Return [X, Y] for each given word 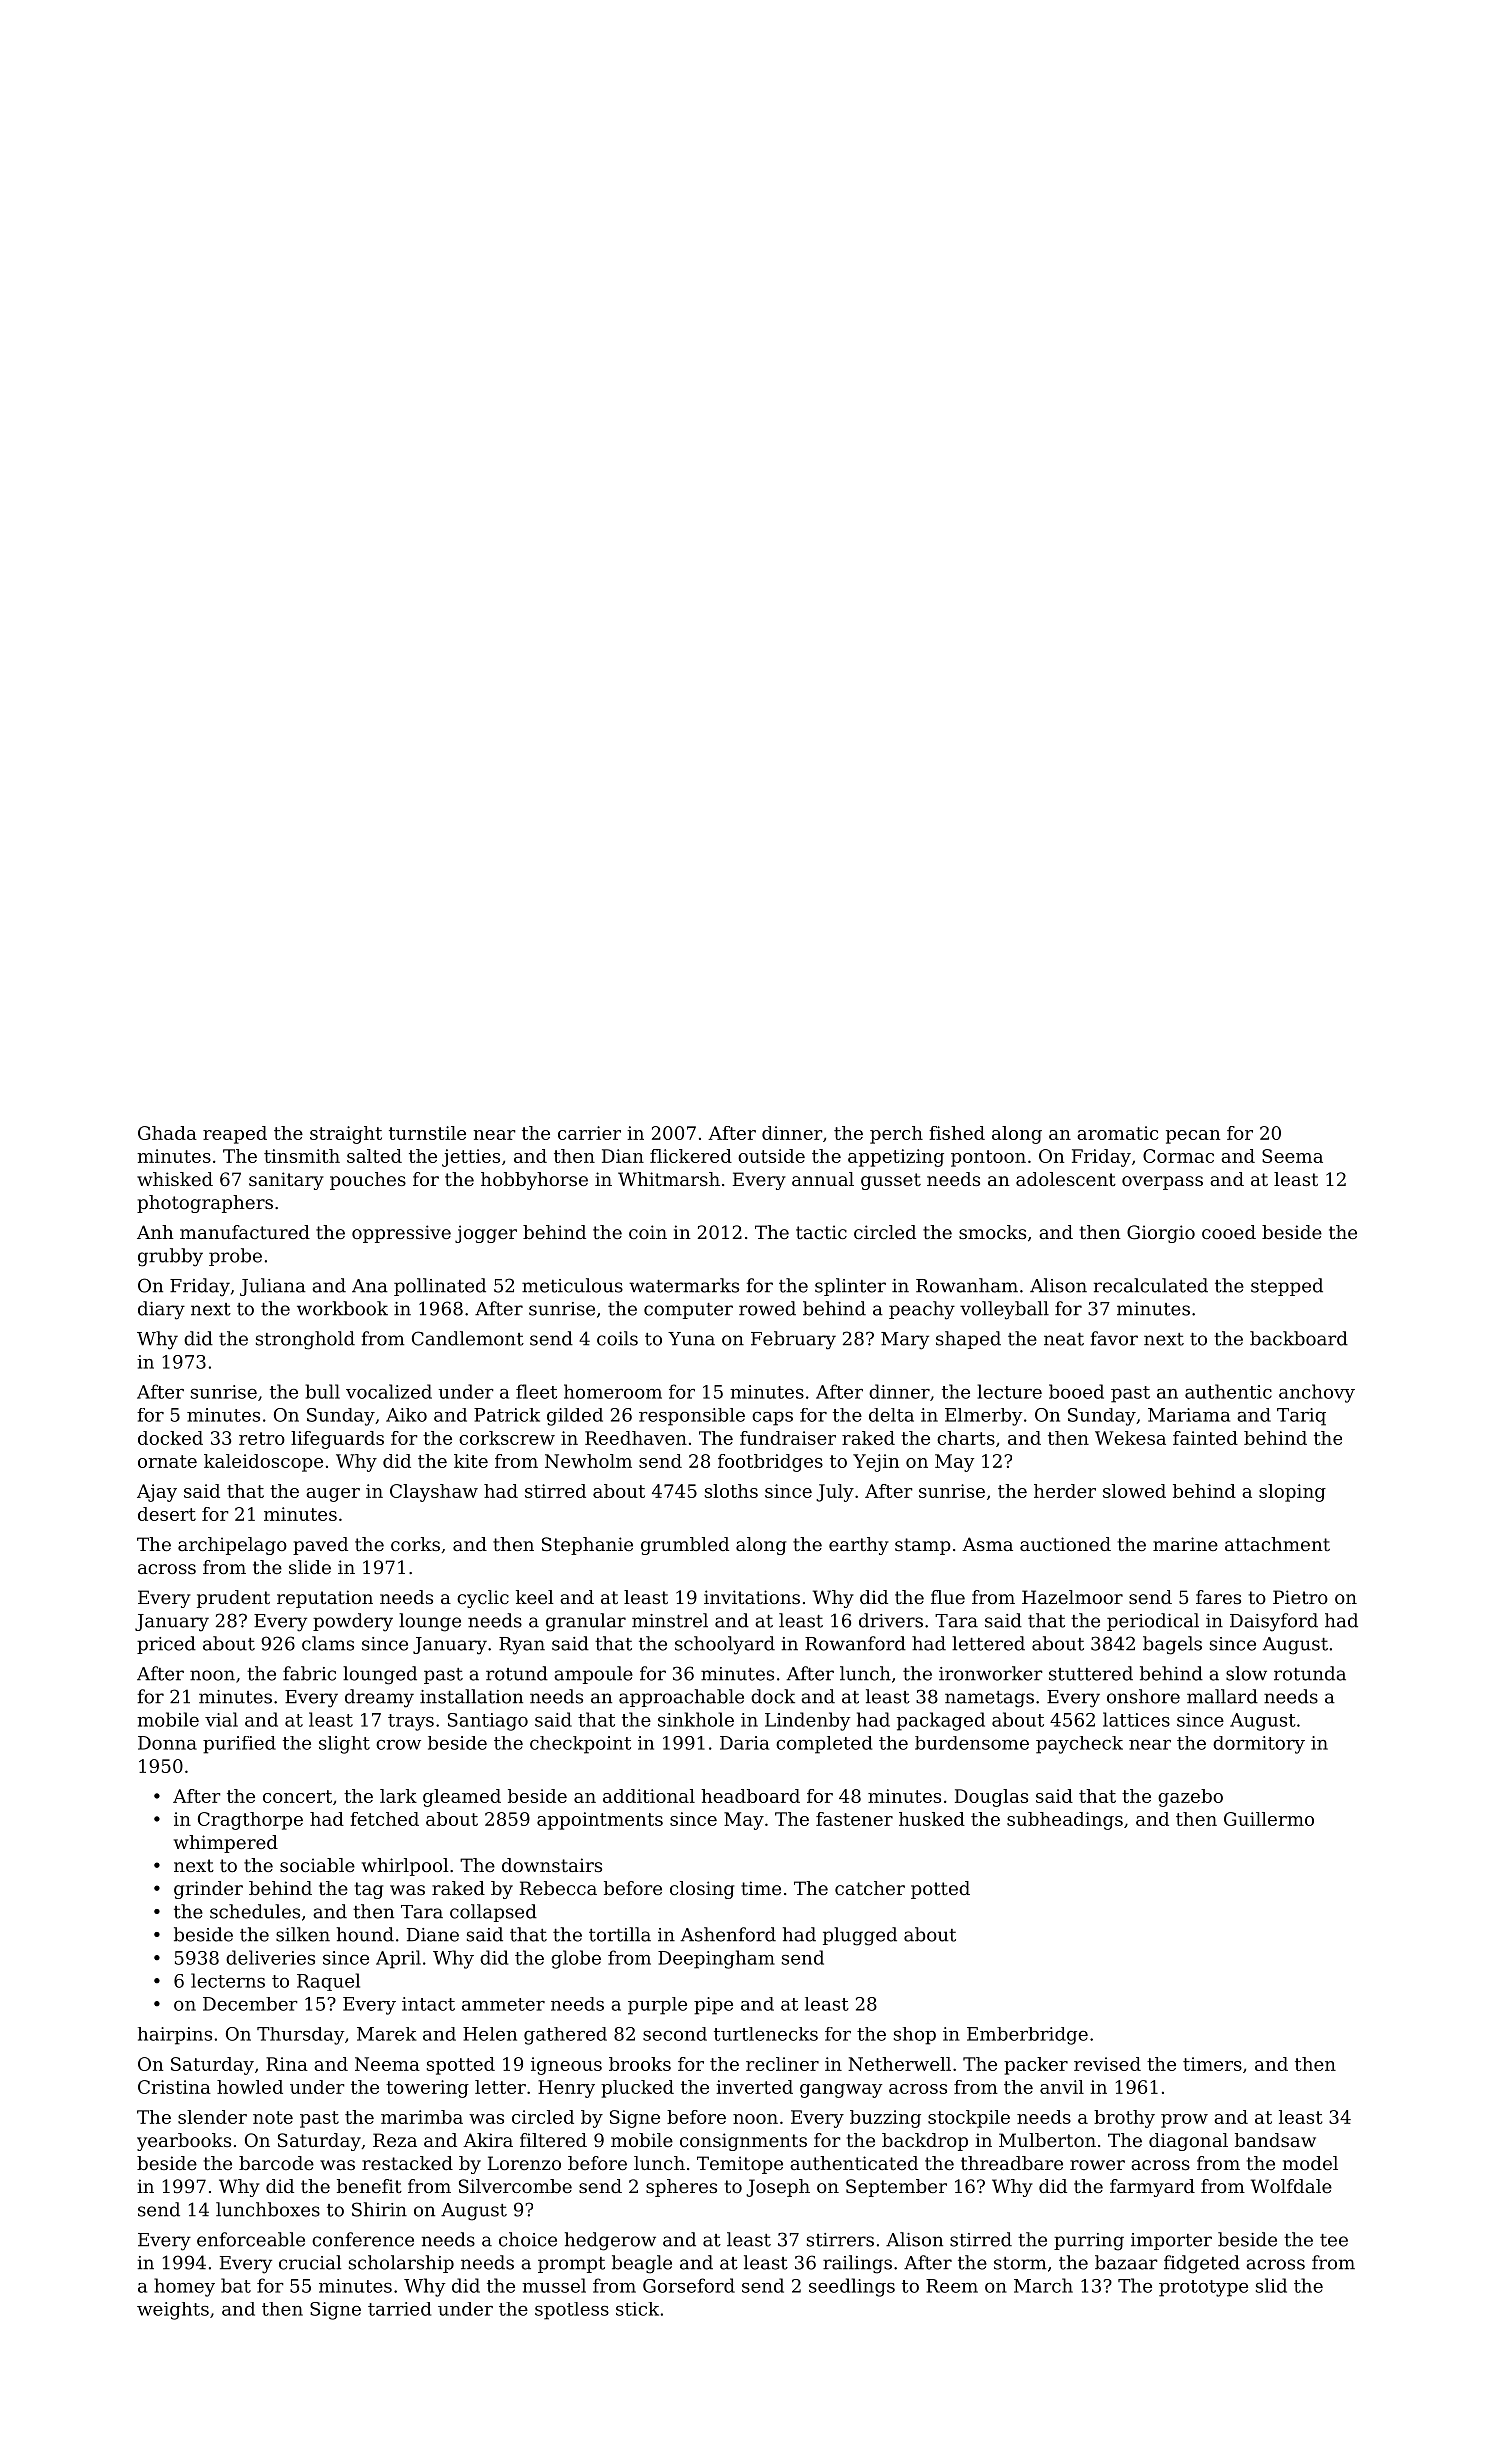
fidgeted [1202, 2264]
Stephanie [587, 1546]
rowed [767, 1308]
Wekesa [1130, 1438]
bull [323, 1391]
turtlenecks [766, 2034]
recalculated [1151, 1285]
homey [184, 2287]
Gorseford [689, 2285]
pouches [368, 1181]
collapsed [493, 1913]
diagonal [1188, 2142]
